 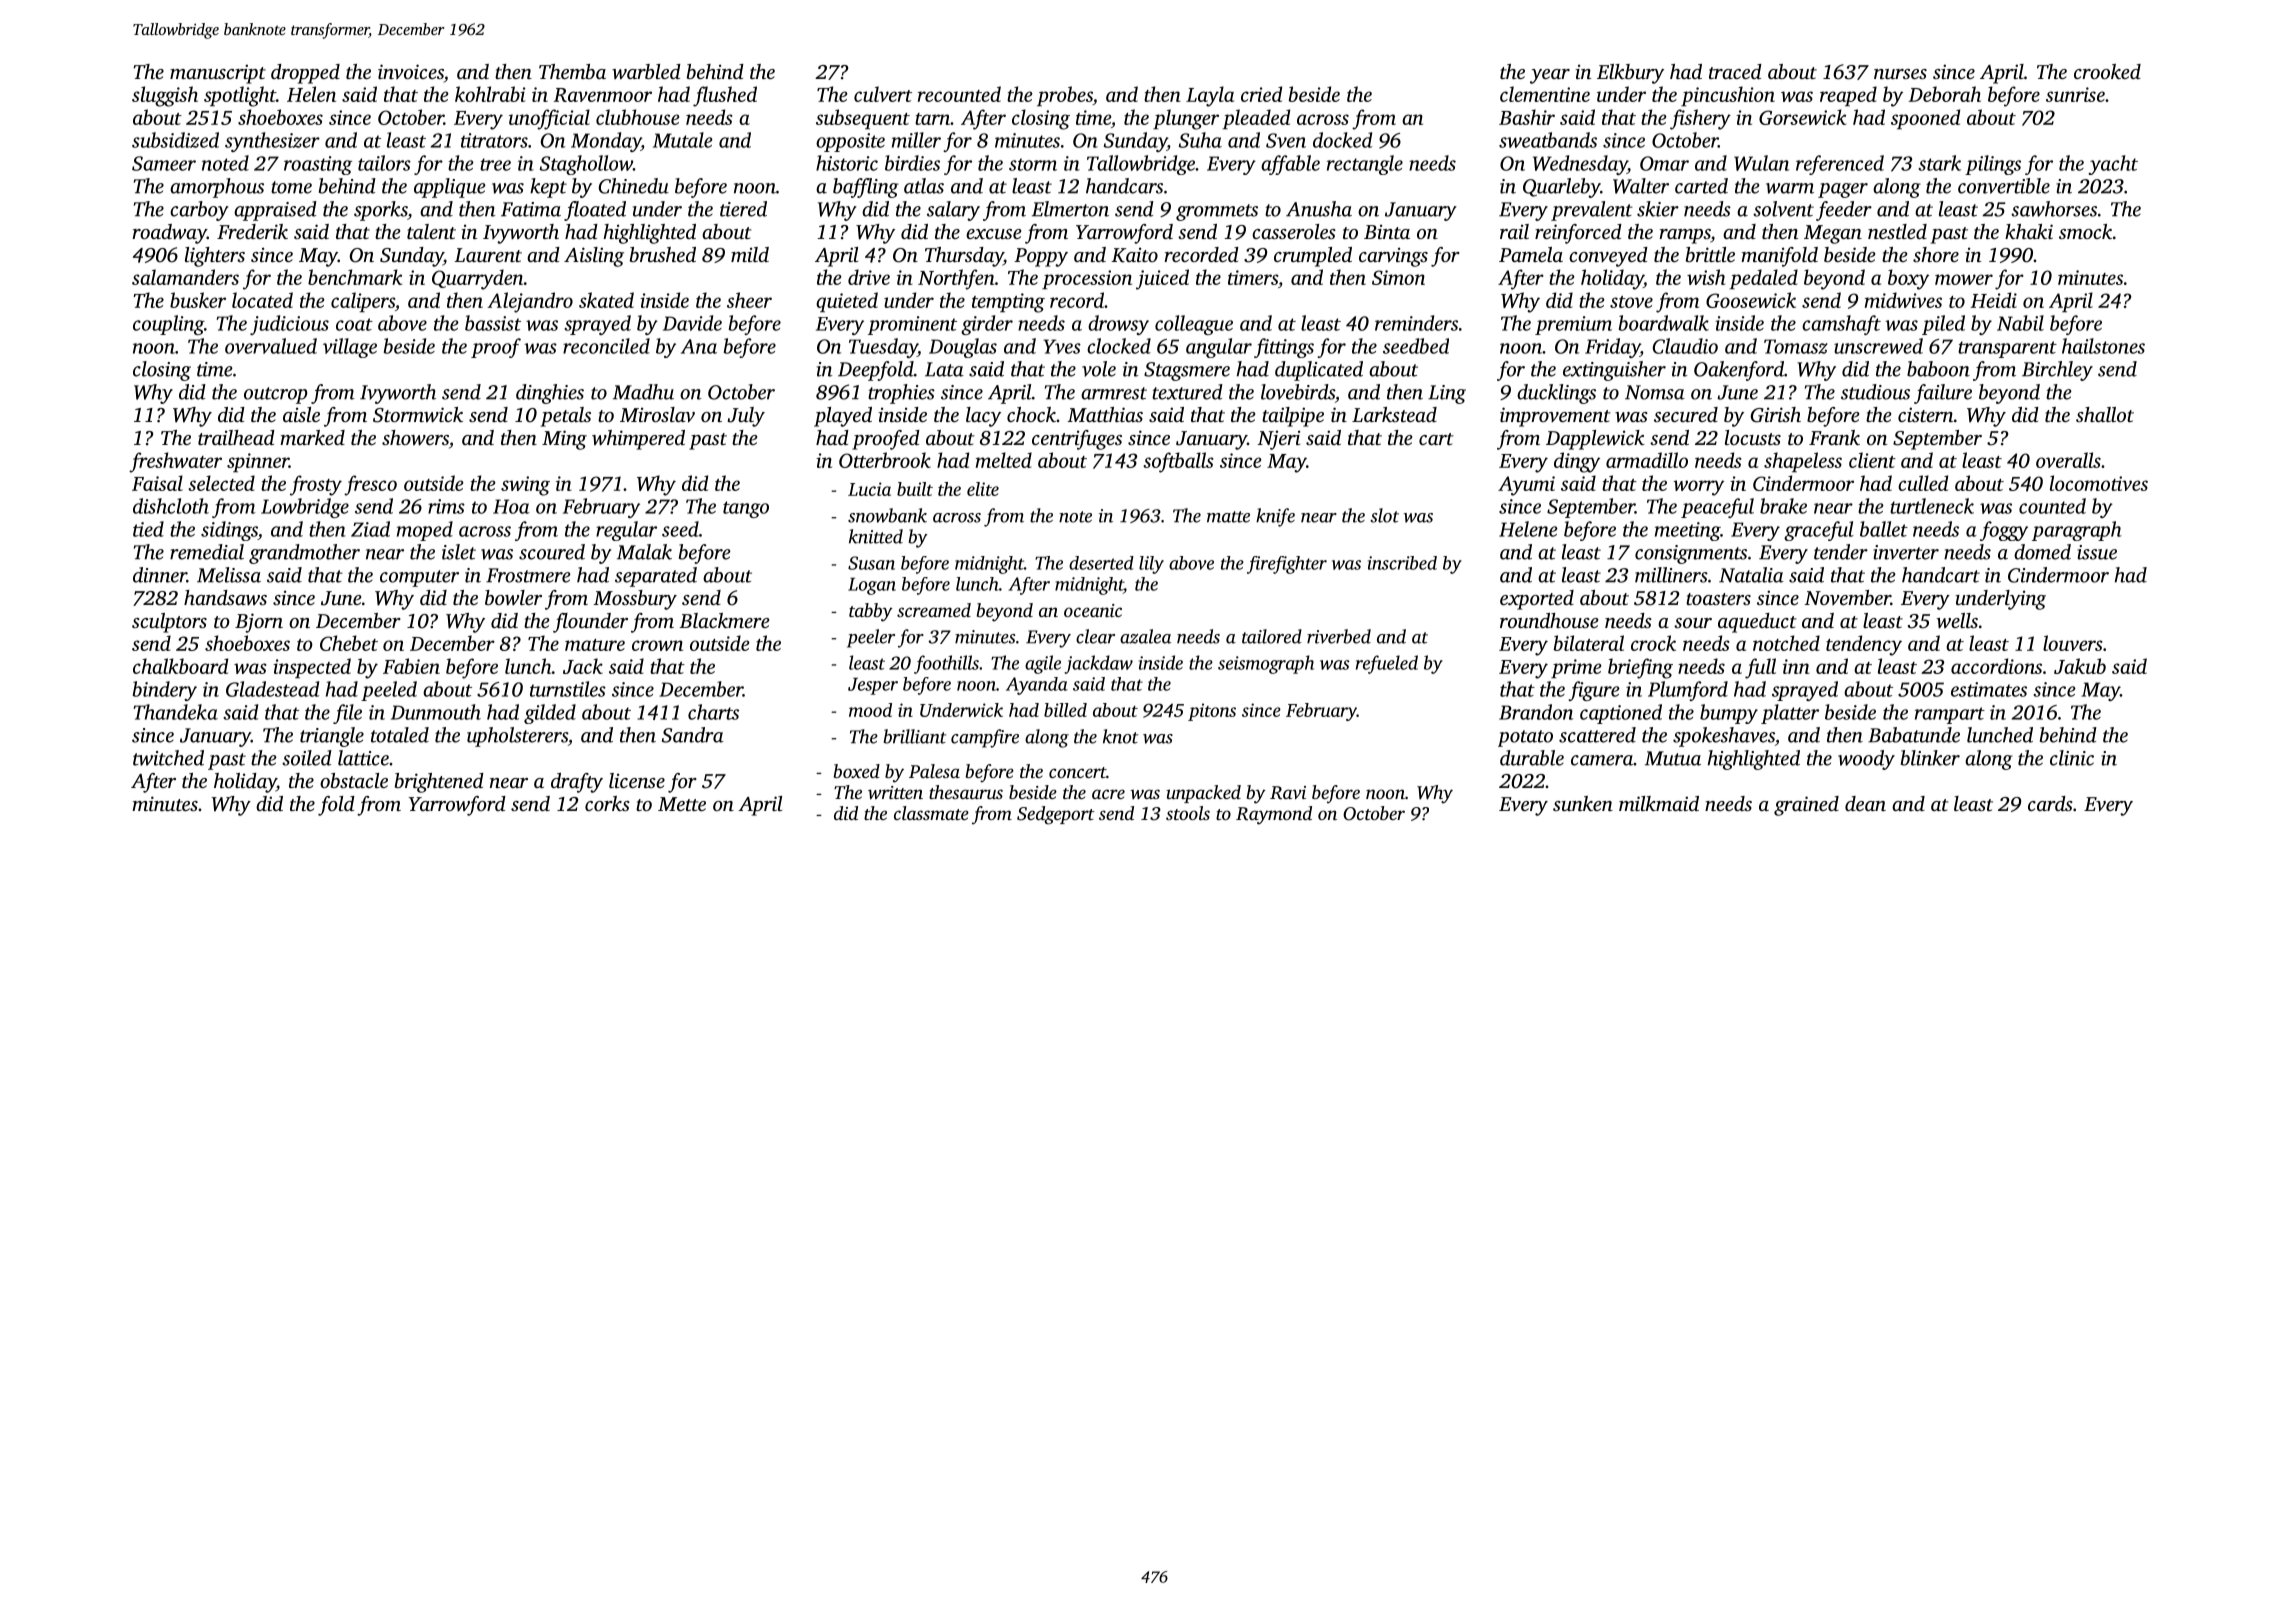 What do you see at coordinates (169, 234) in the document?
I see `roadway` at bounding box center [169, 234].
